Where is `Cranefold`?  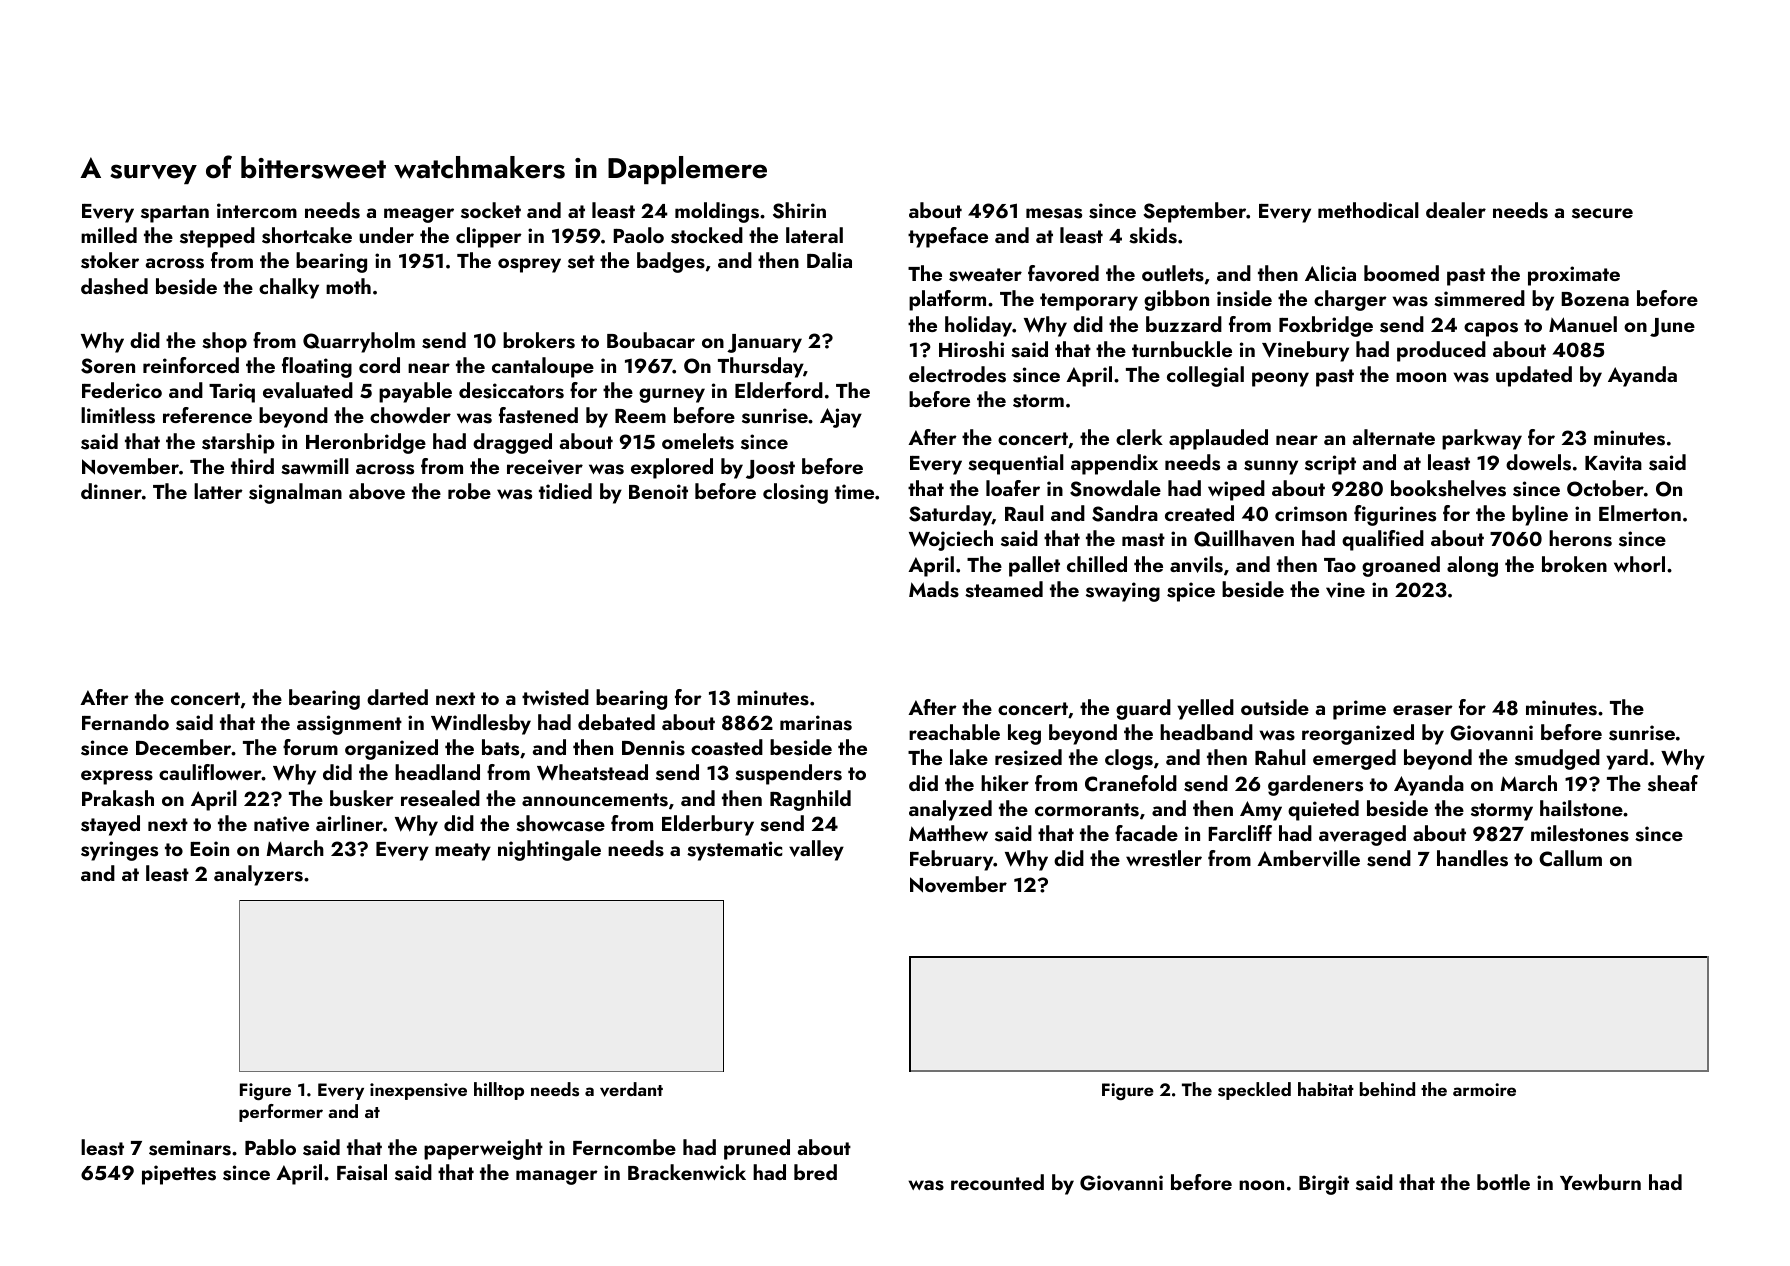 Cranefold is located at coordinates (1131, 783).
